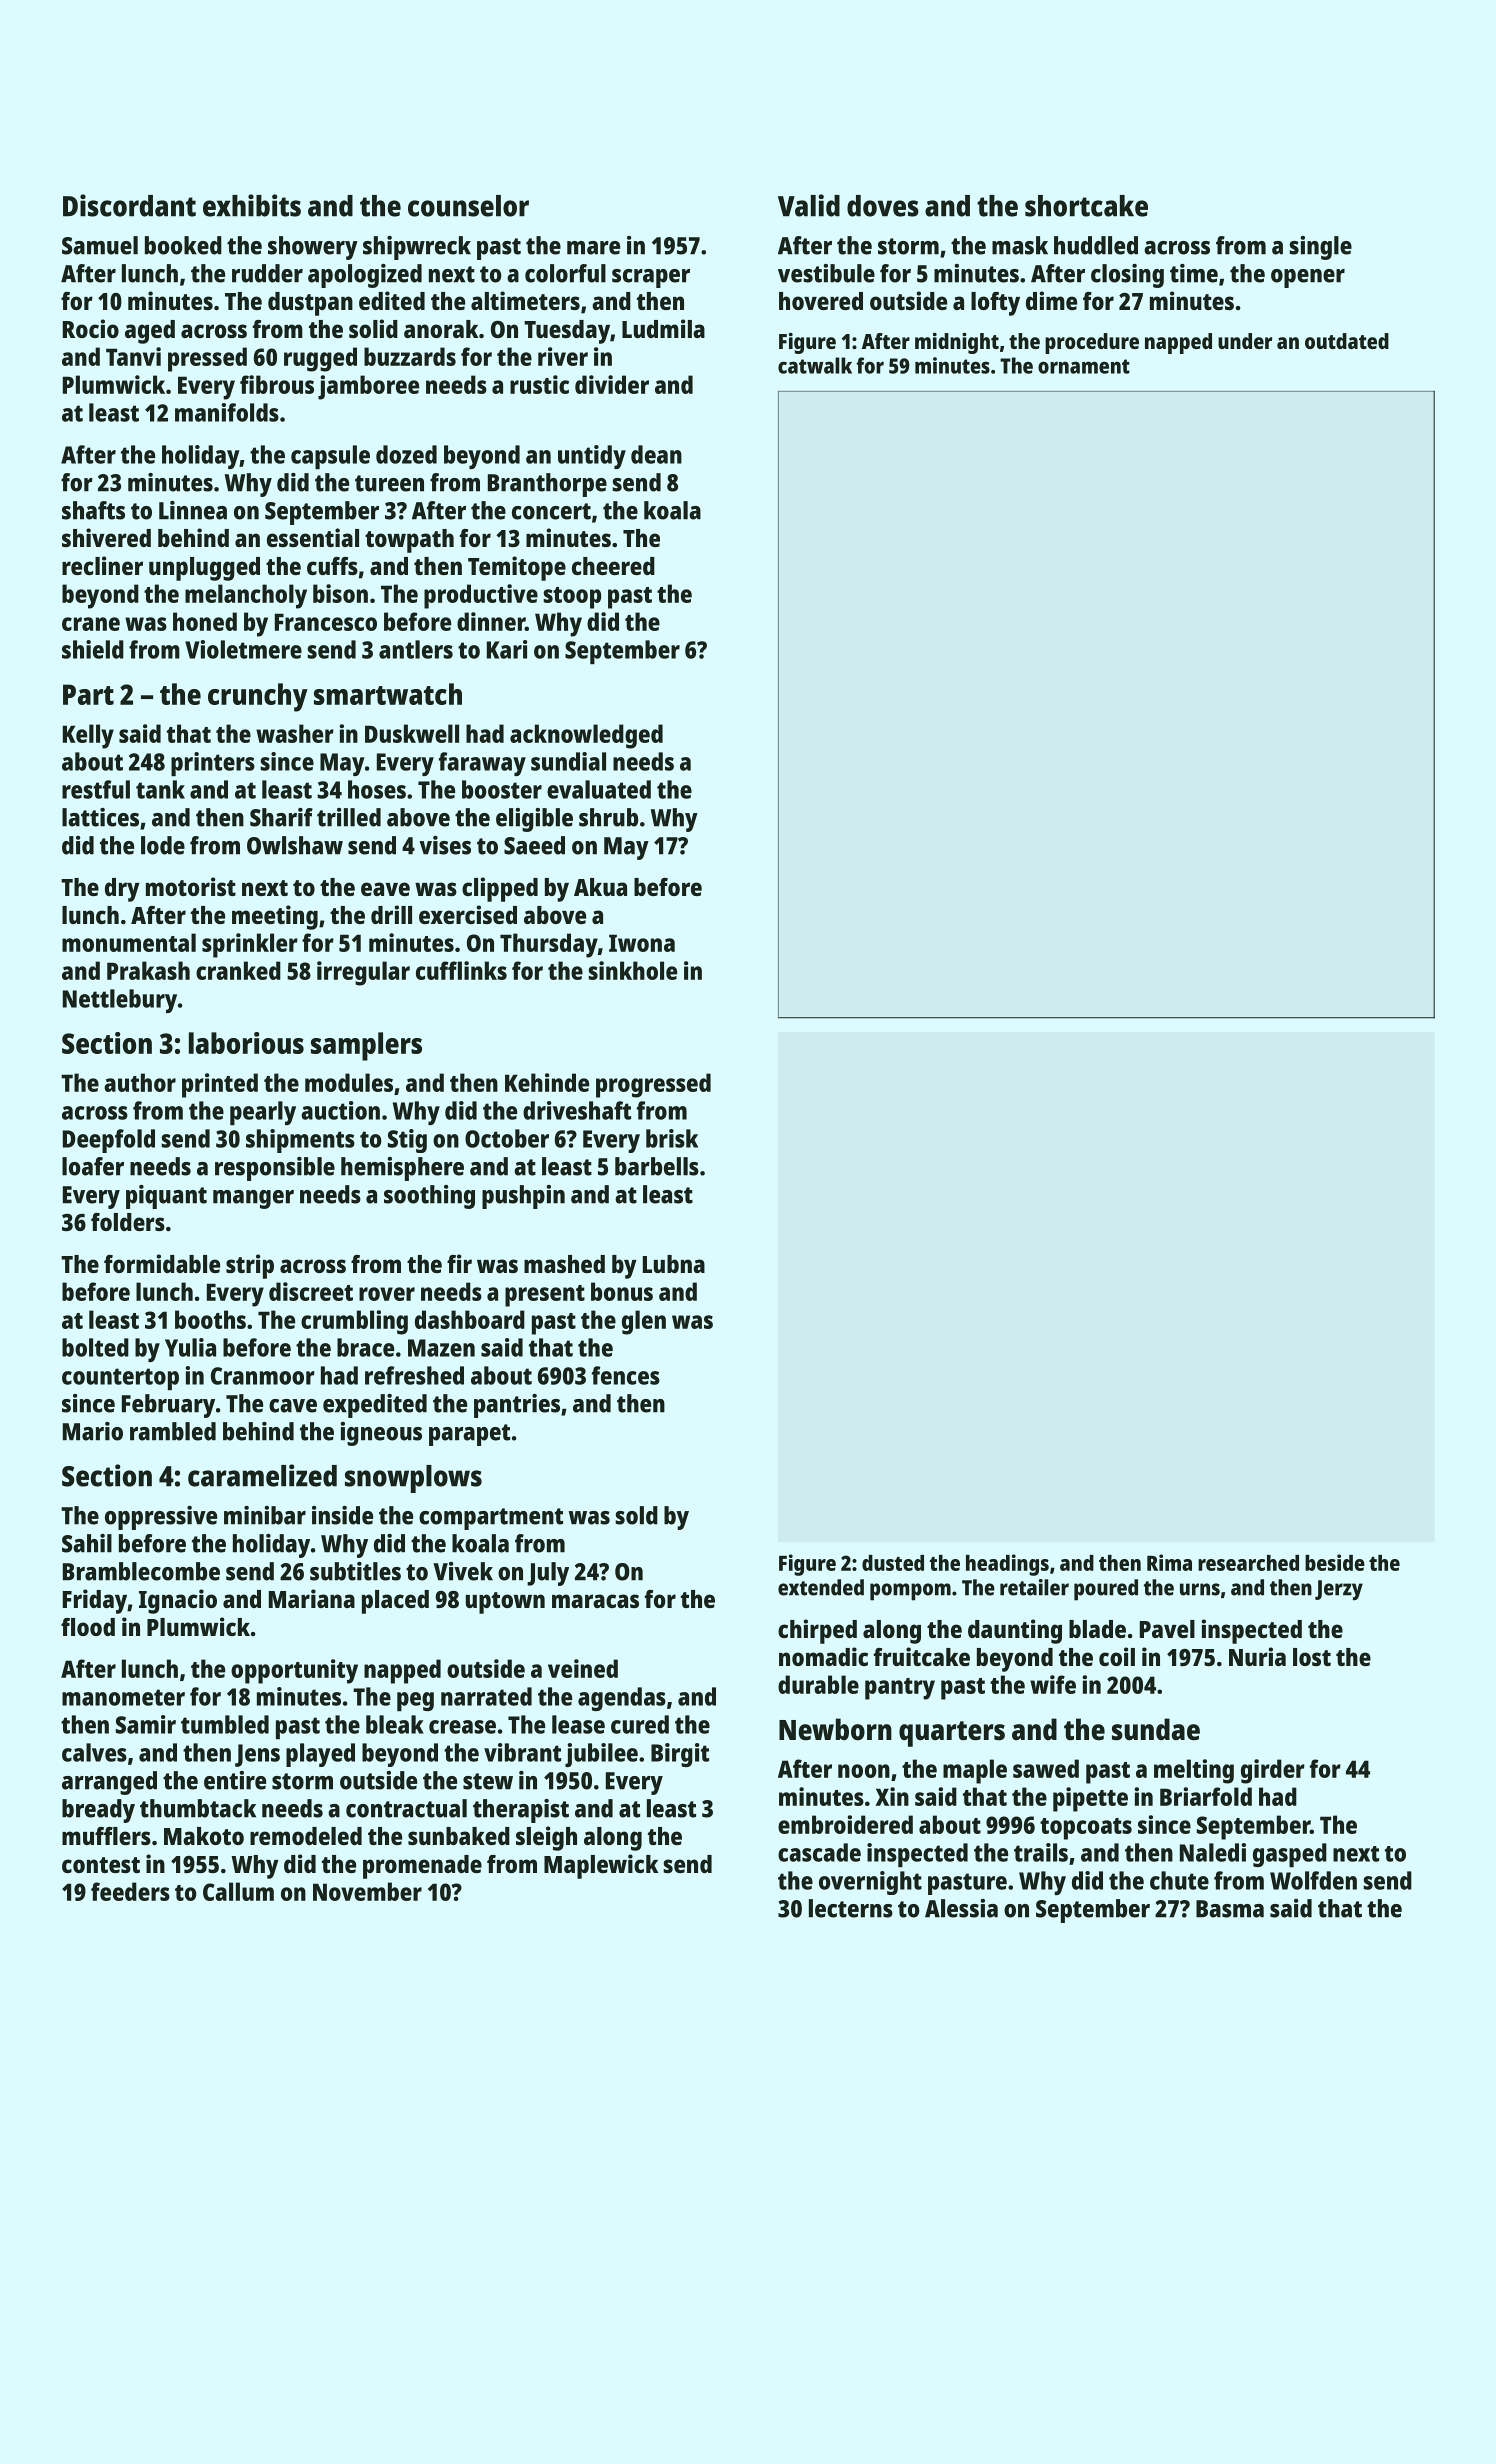 The height and width of the document is (2464, 1496). What do you see at coordinates (672, 1138) in the document?
I see `brisk` at bounding box center [672, 1138].
